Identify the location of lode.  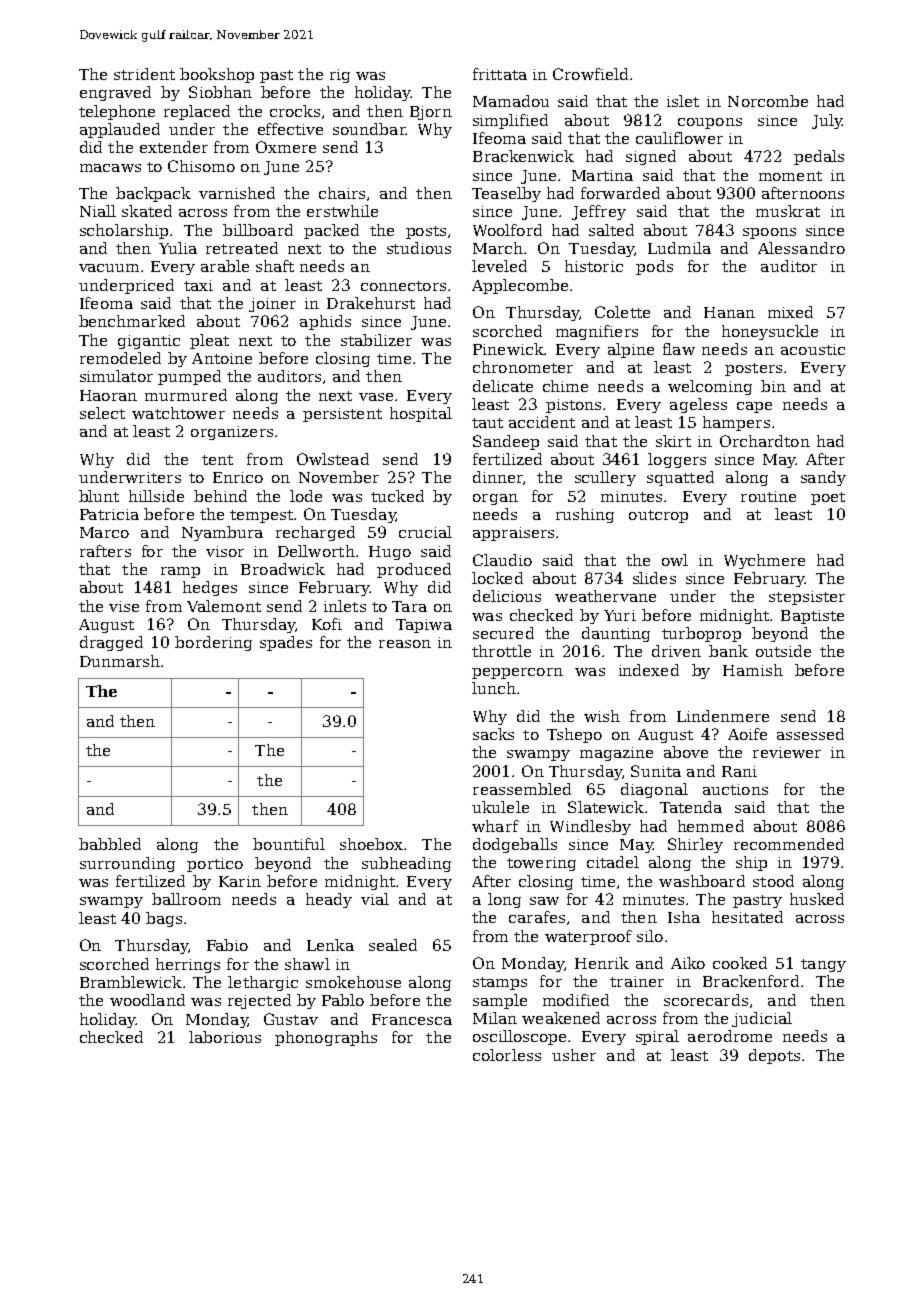
(306, 496).
